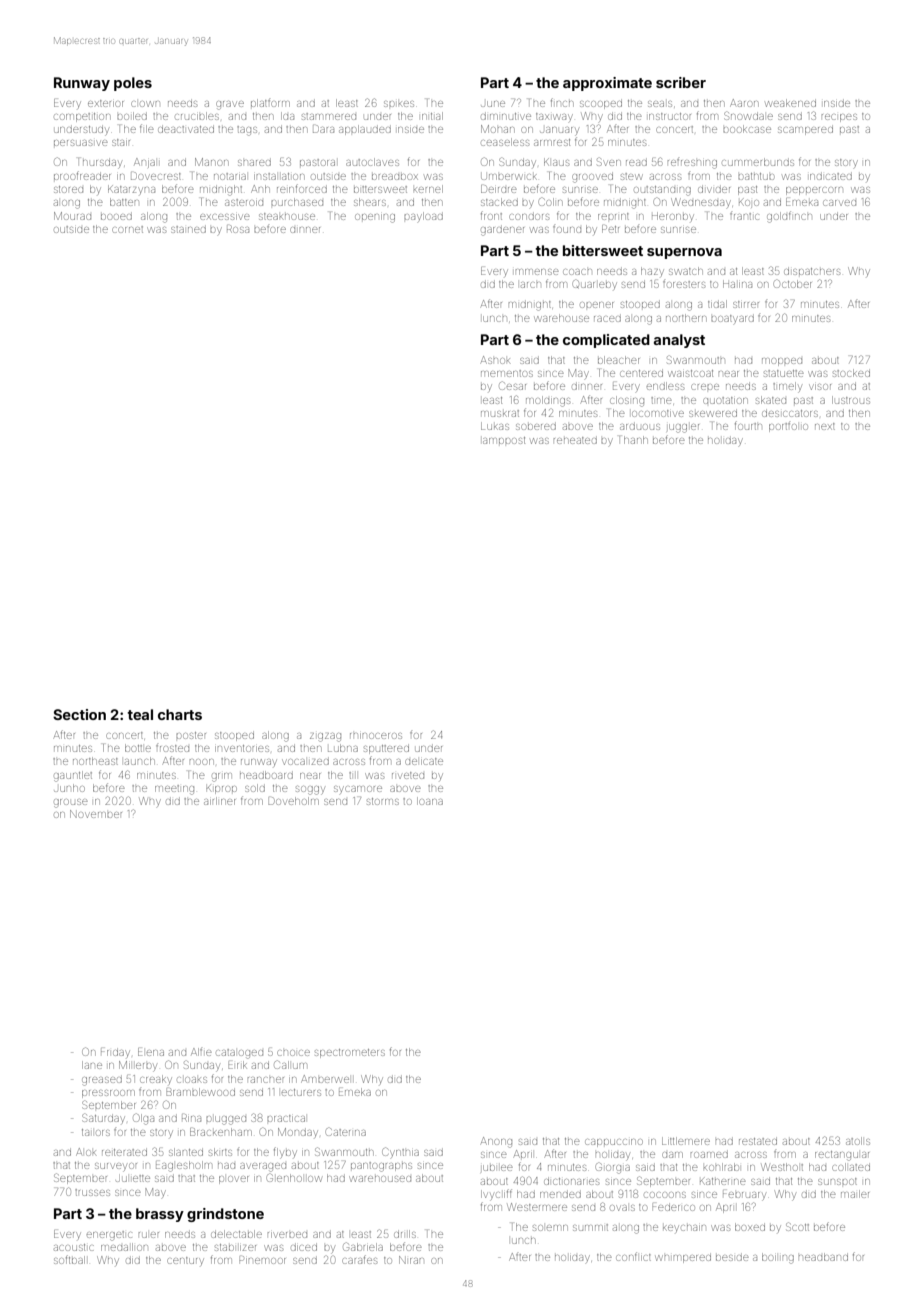 Image resolution: width=924 pixels, height=1308 pixels. What do you see at coordinates (238, 229) in the page?
I see `Rosa` at bounding box center [238, 229].
